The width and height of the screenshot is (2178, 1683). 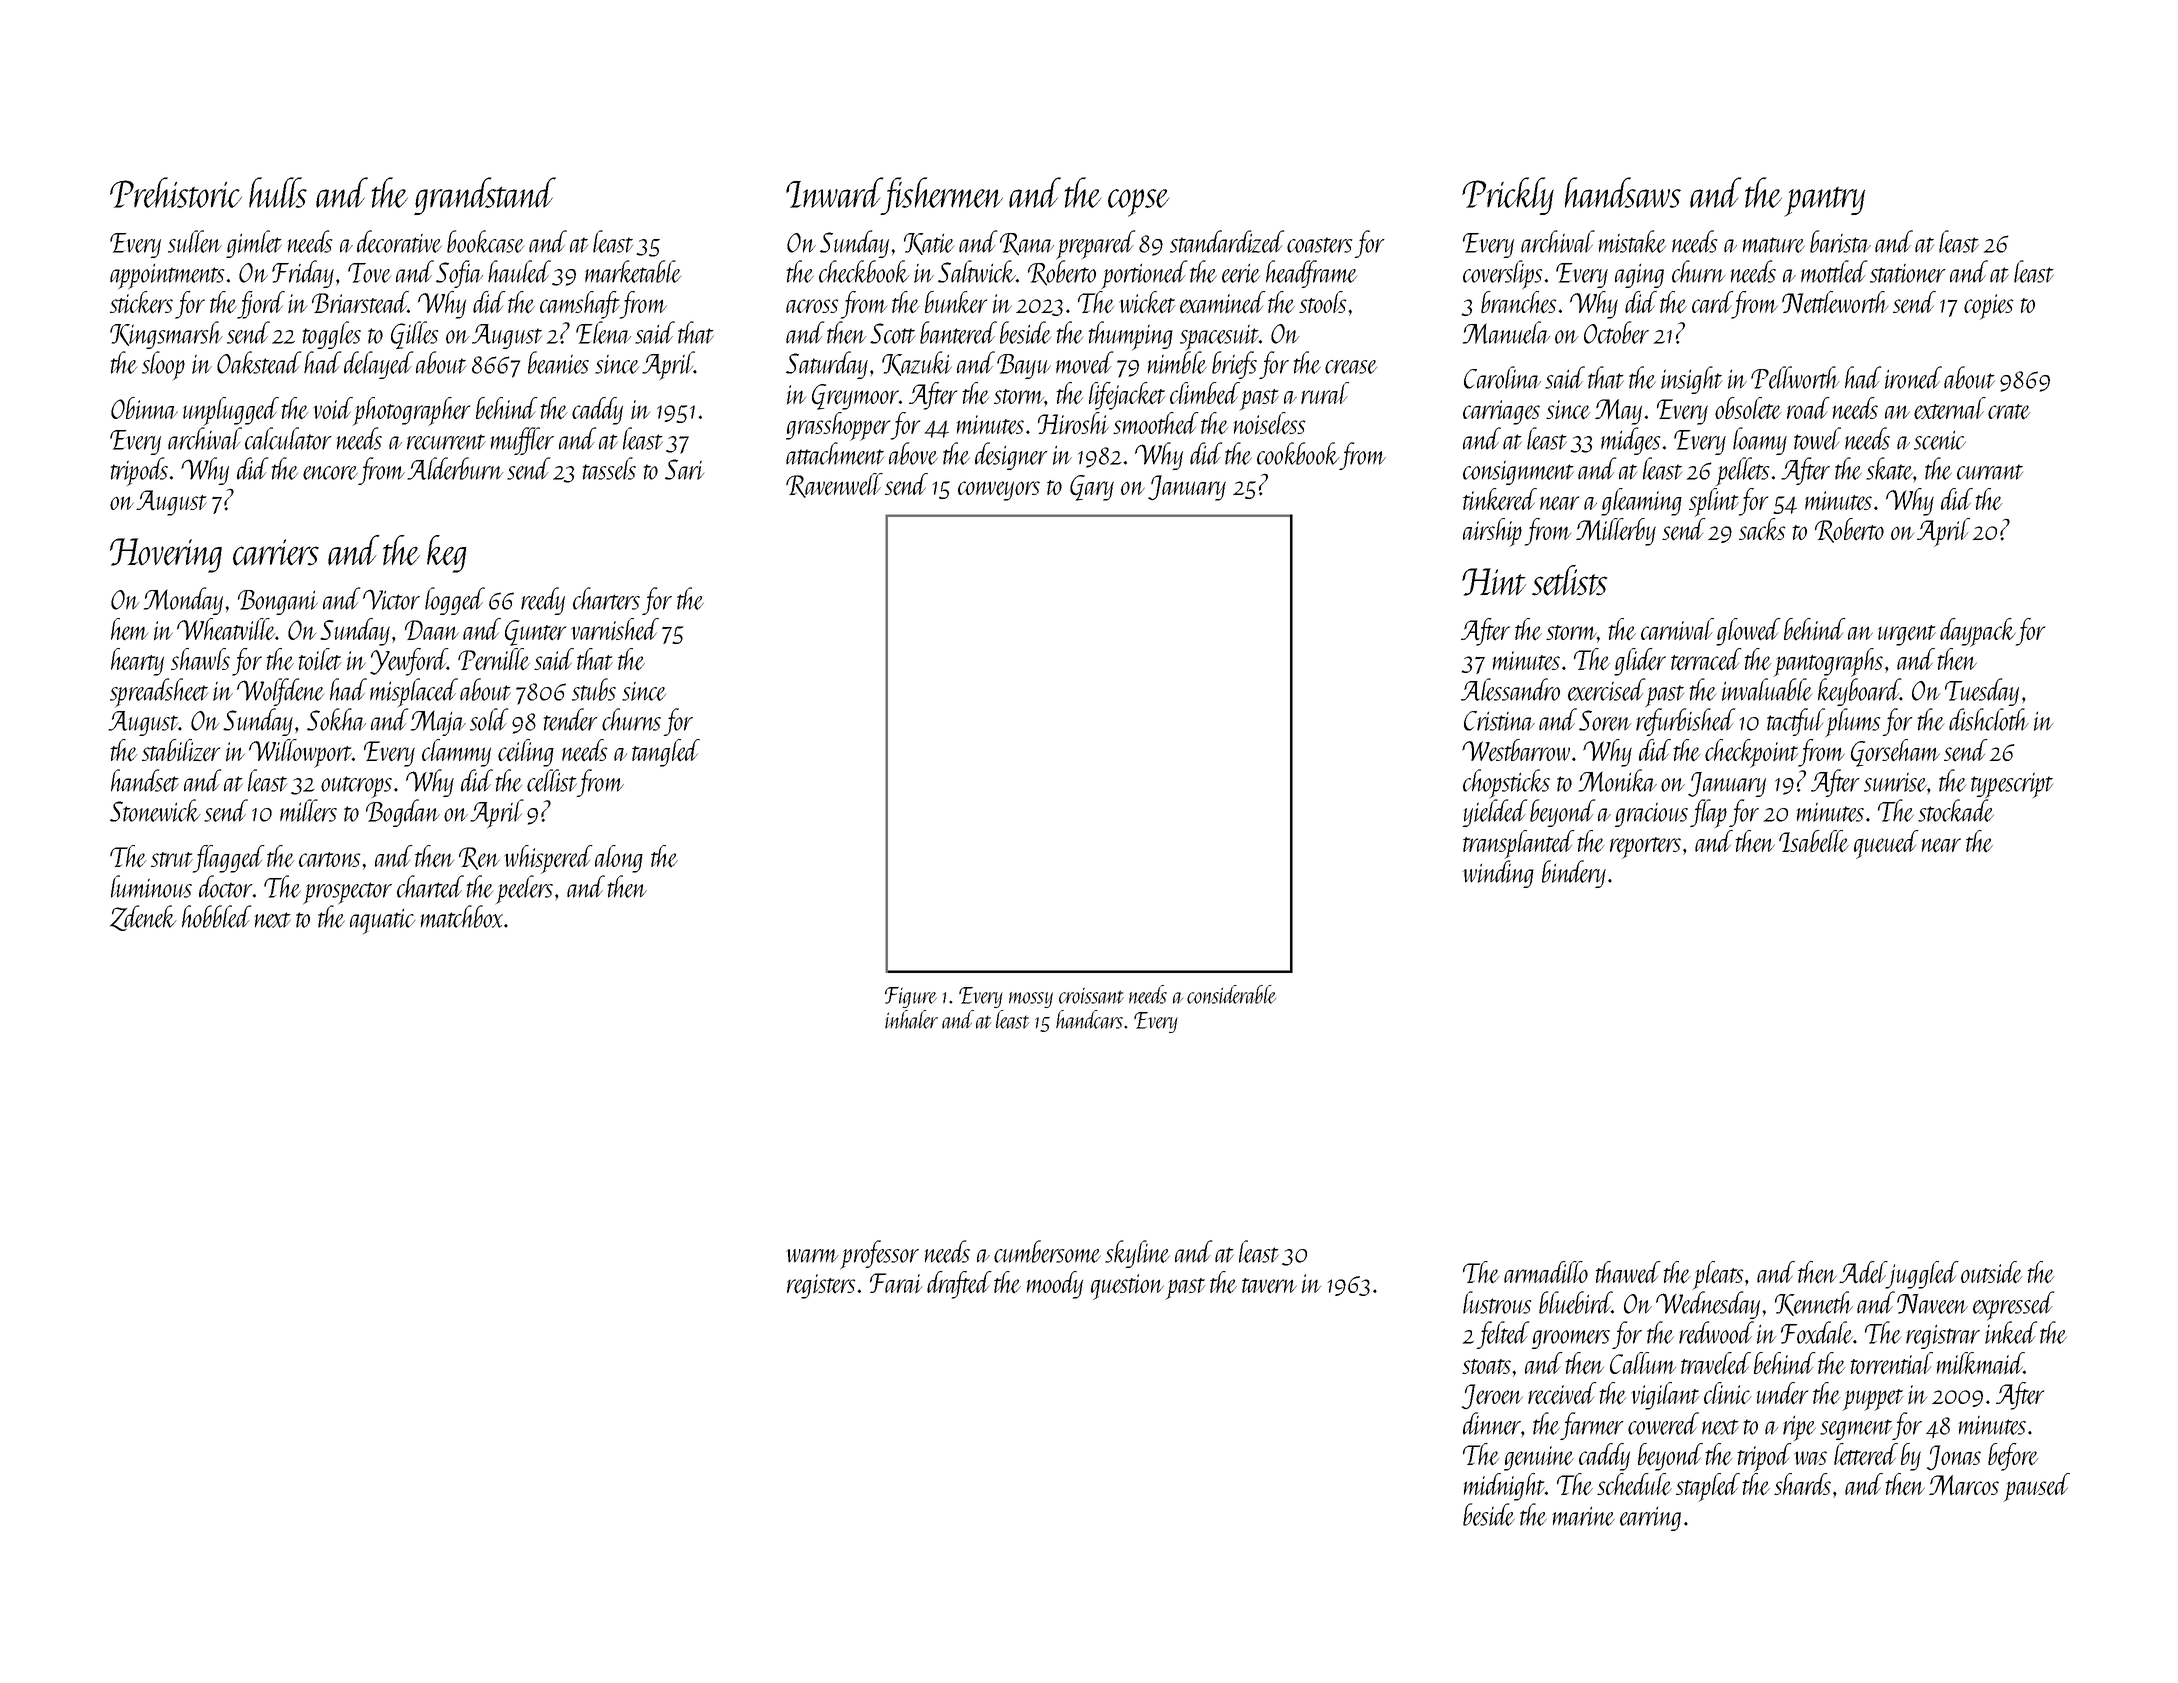 I want to click on warm, so click(x=812, y=1256).
